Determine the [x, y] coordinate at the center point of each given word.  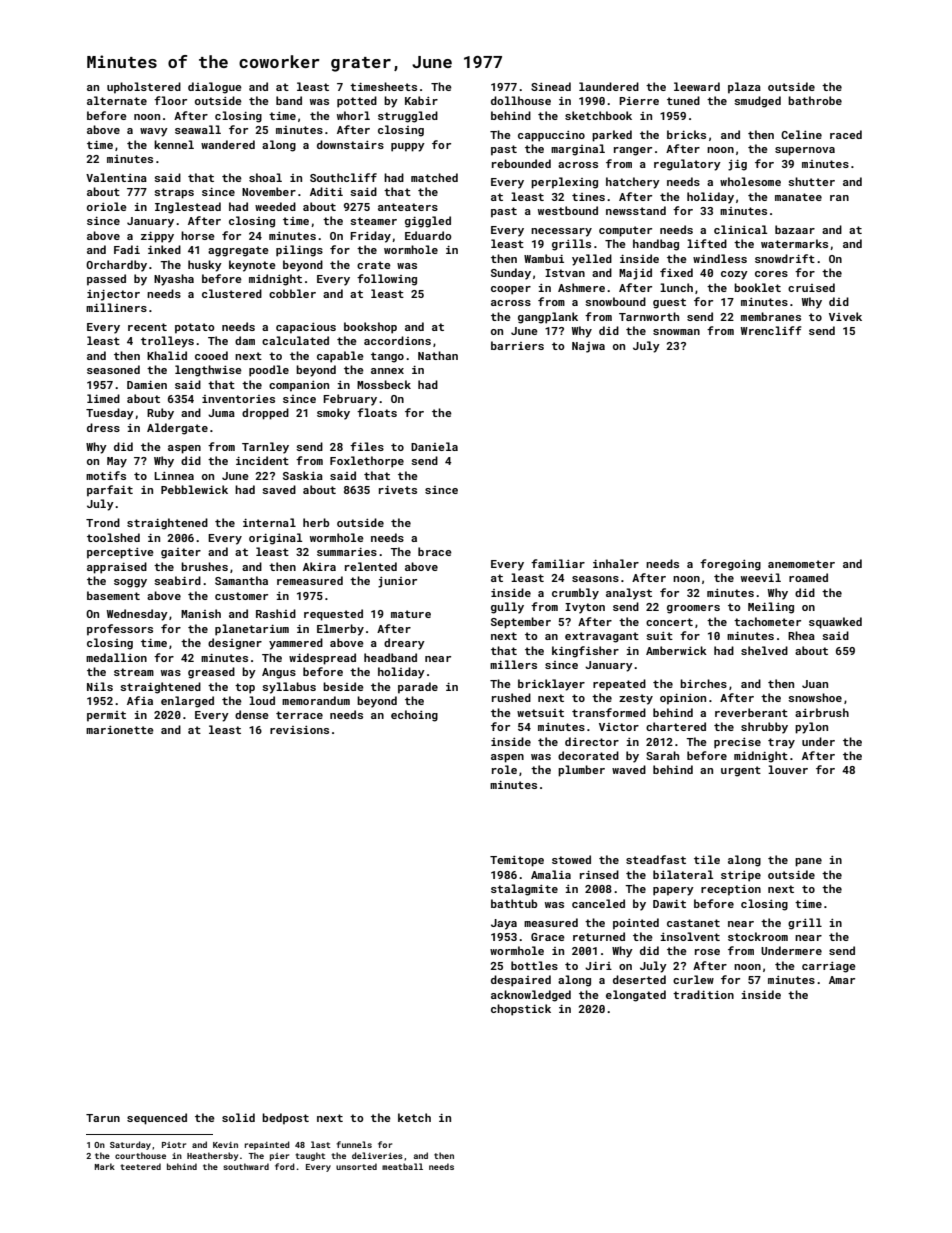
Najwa [588, 347]
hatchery [633, 183]
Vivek [845, 316]
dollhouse [521, 100]
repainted [267, 1145]
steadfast [656, 859]
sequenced [157, 1119]
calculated [295, 340]
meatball [402, 1166]
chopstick [521, 1010]
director [592, 741]
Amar [842, 980]
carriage [829, 967]
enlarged [187, 702]
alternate [117, 100]
